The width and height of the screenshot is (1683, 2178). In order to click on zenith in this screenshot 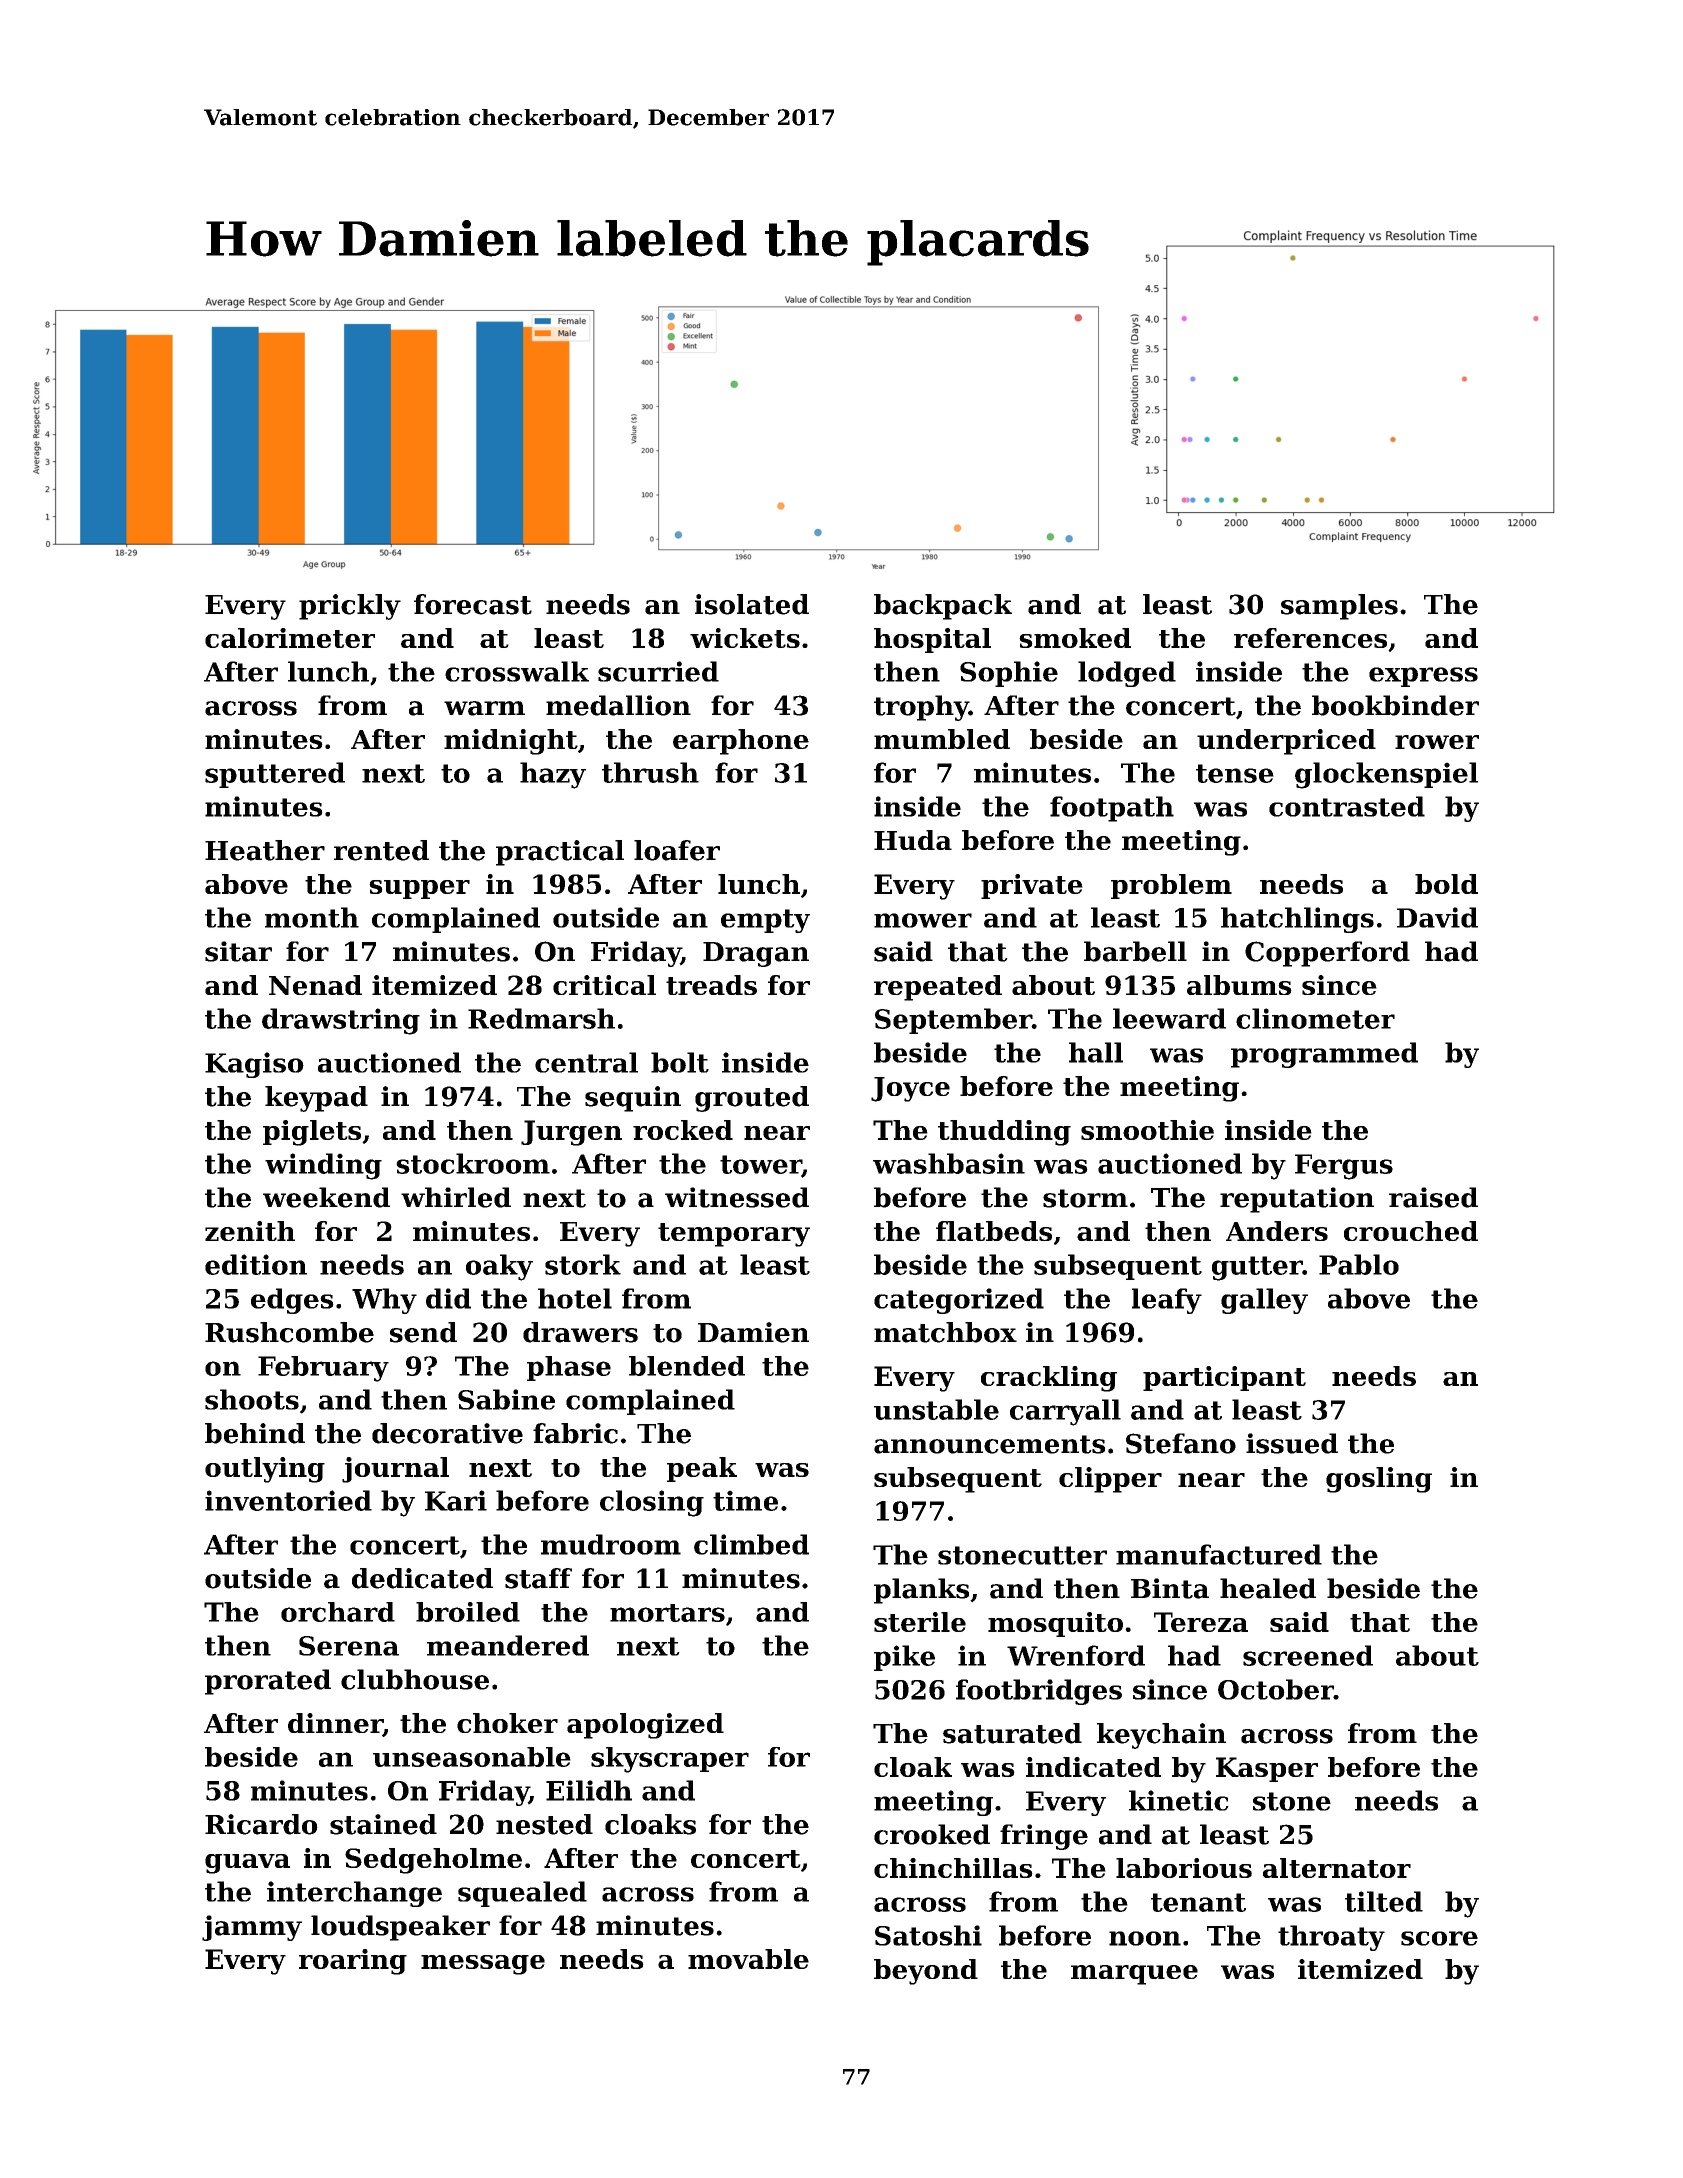, I will do `click(250, 1231)`.
